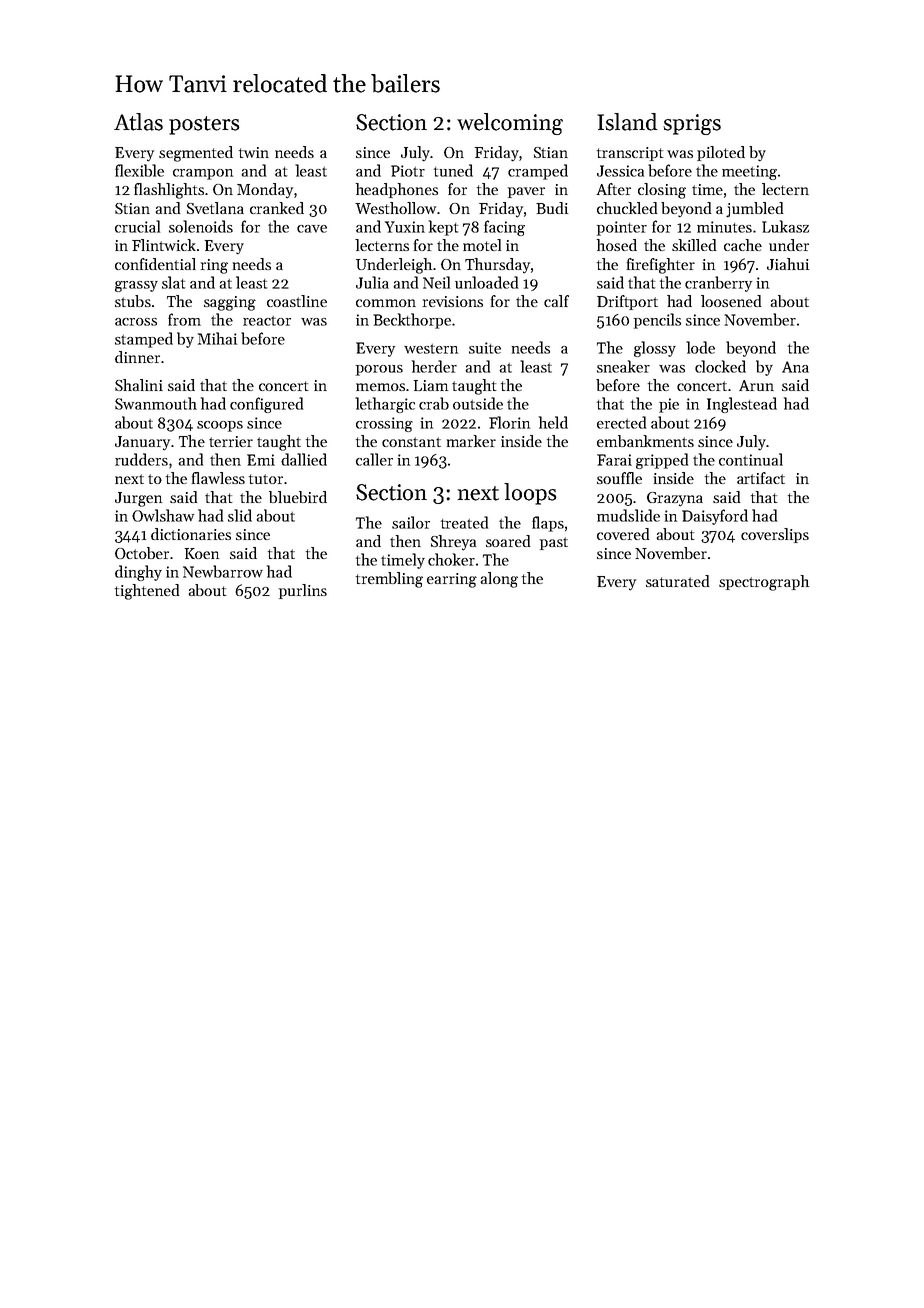  Describe the element at coordinates (692, 124) in the screenshot. I see `sprigs` at that location.
